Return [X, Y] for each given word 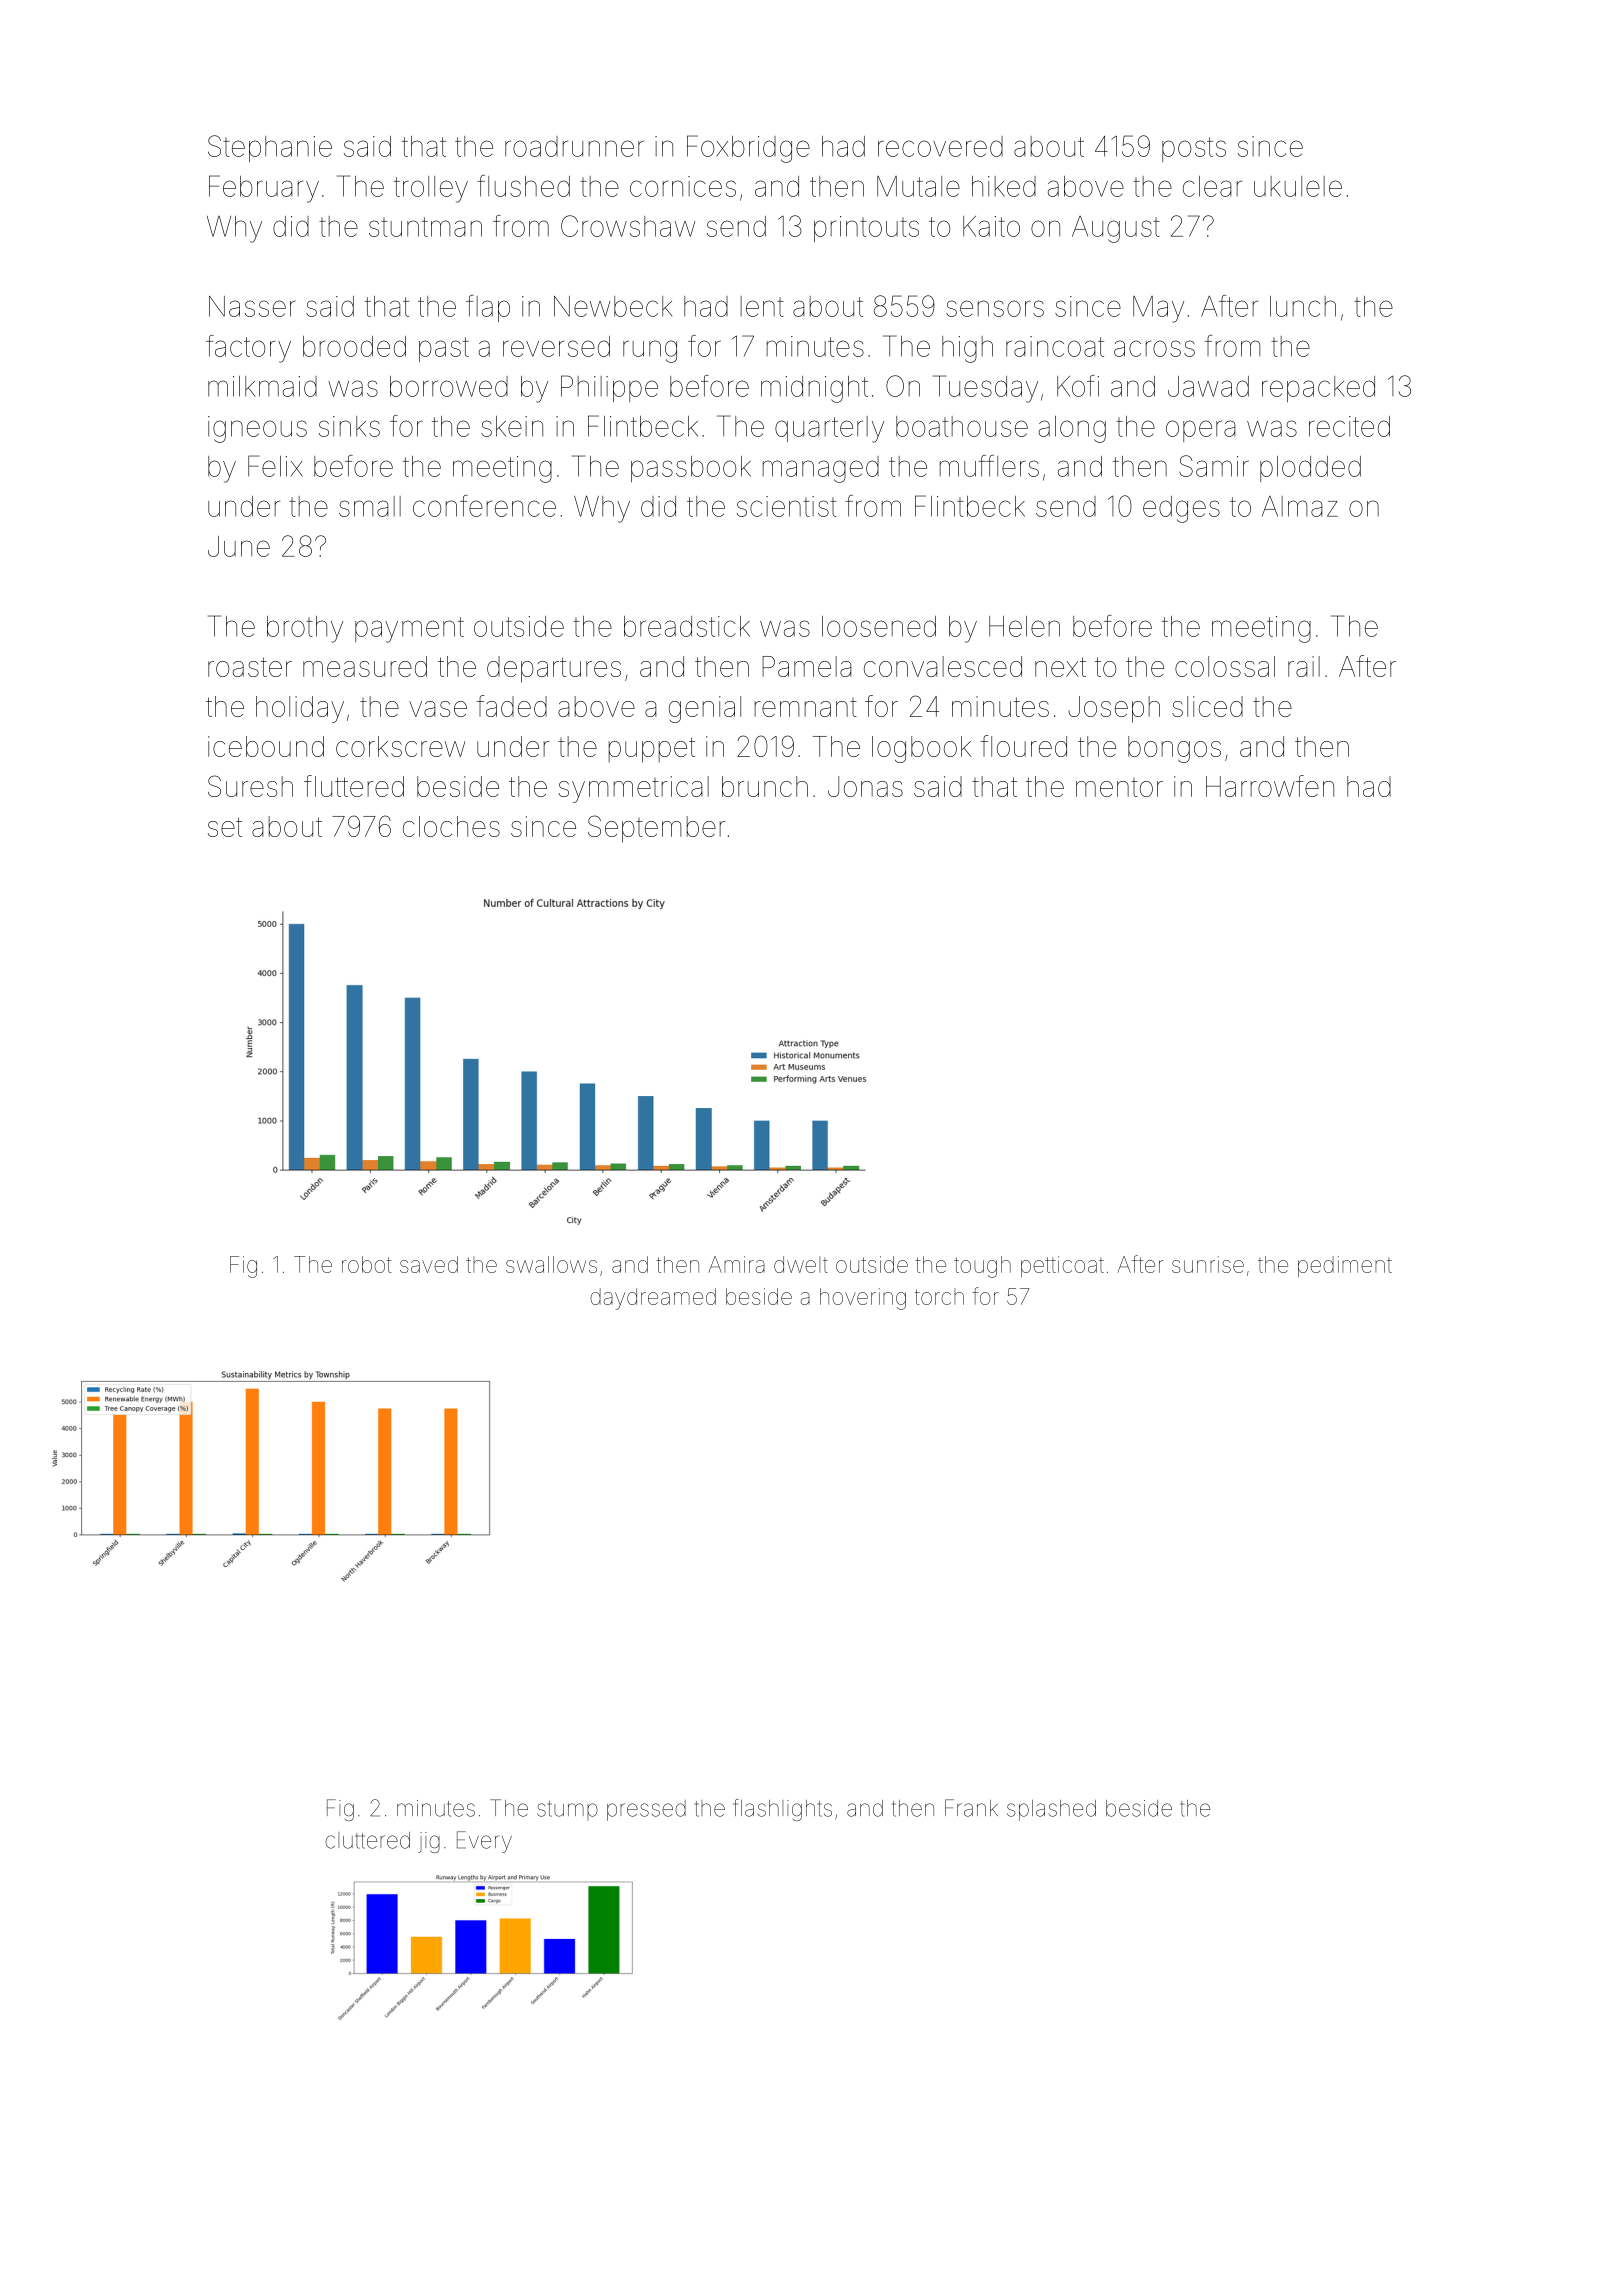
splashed [1051, 1810]
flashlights [782, 1810]
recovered [940, 146]
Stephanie [270, 148]
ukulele [1298, 186]
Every [484, 1842]
